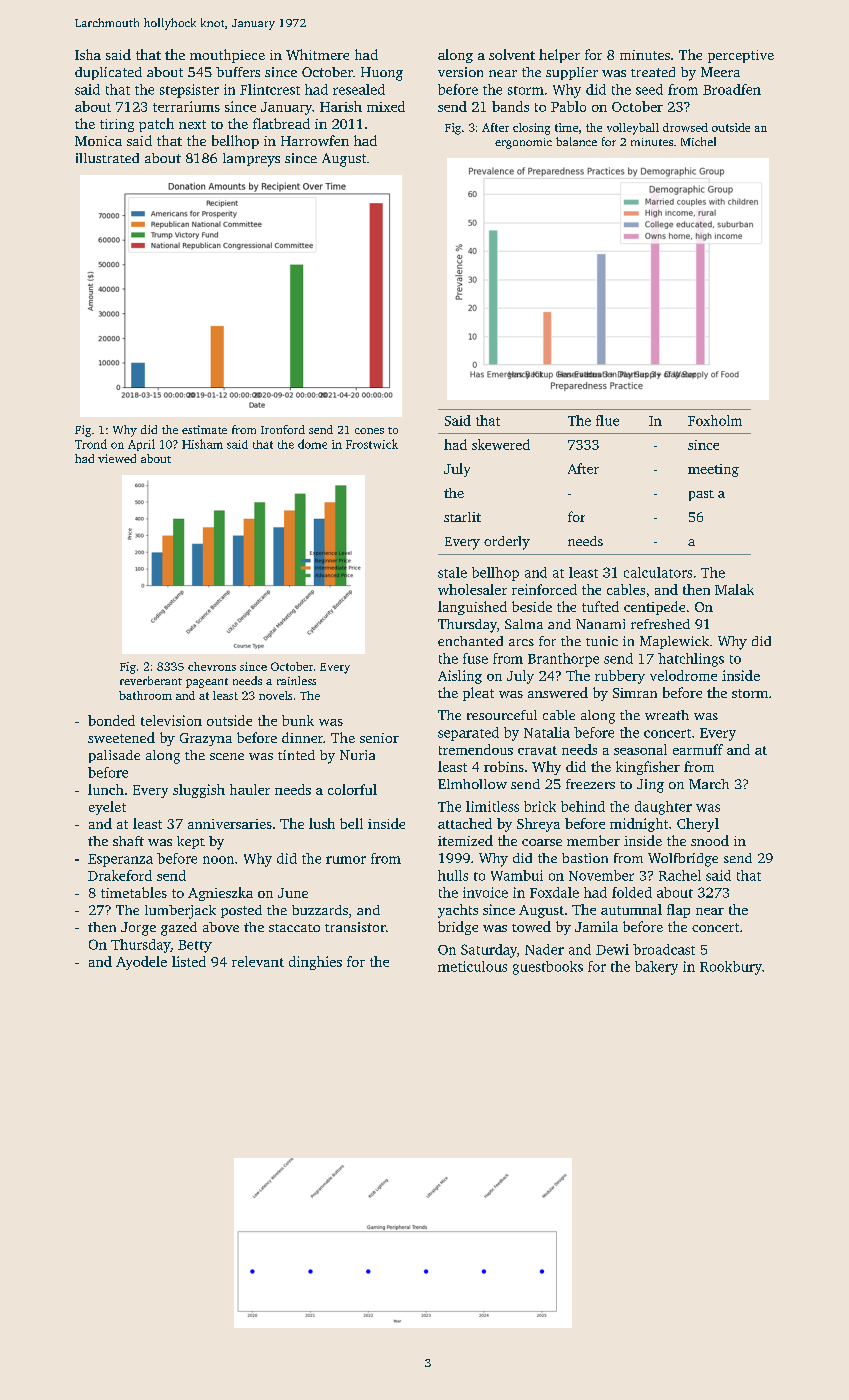  I want to click on flue, so click(607, 420).
